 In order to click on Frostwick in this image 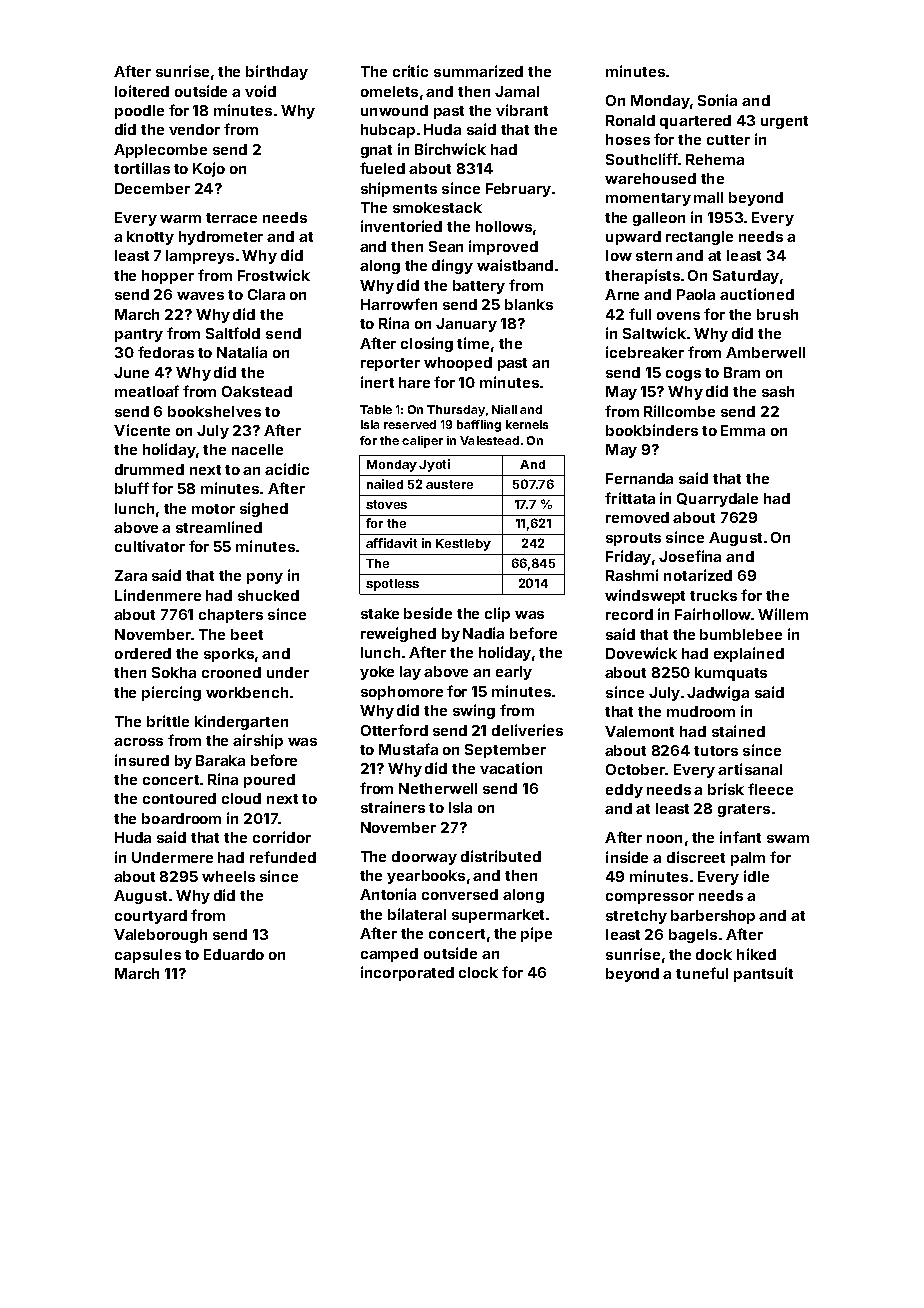, I will do `click(274, 275)`.
